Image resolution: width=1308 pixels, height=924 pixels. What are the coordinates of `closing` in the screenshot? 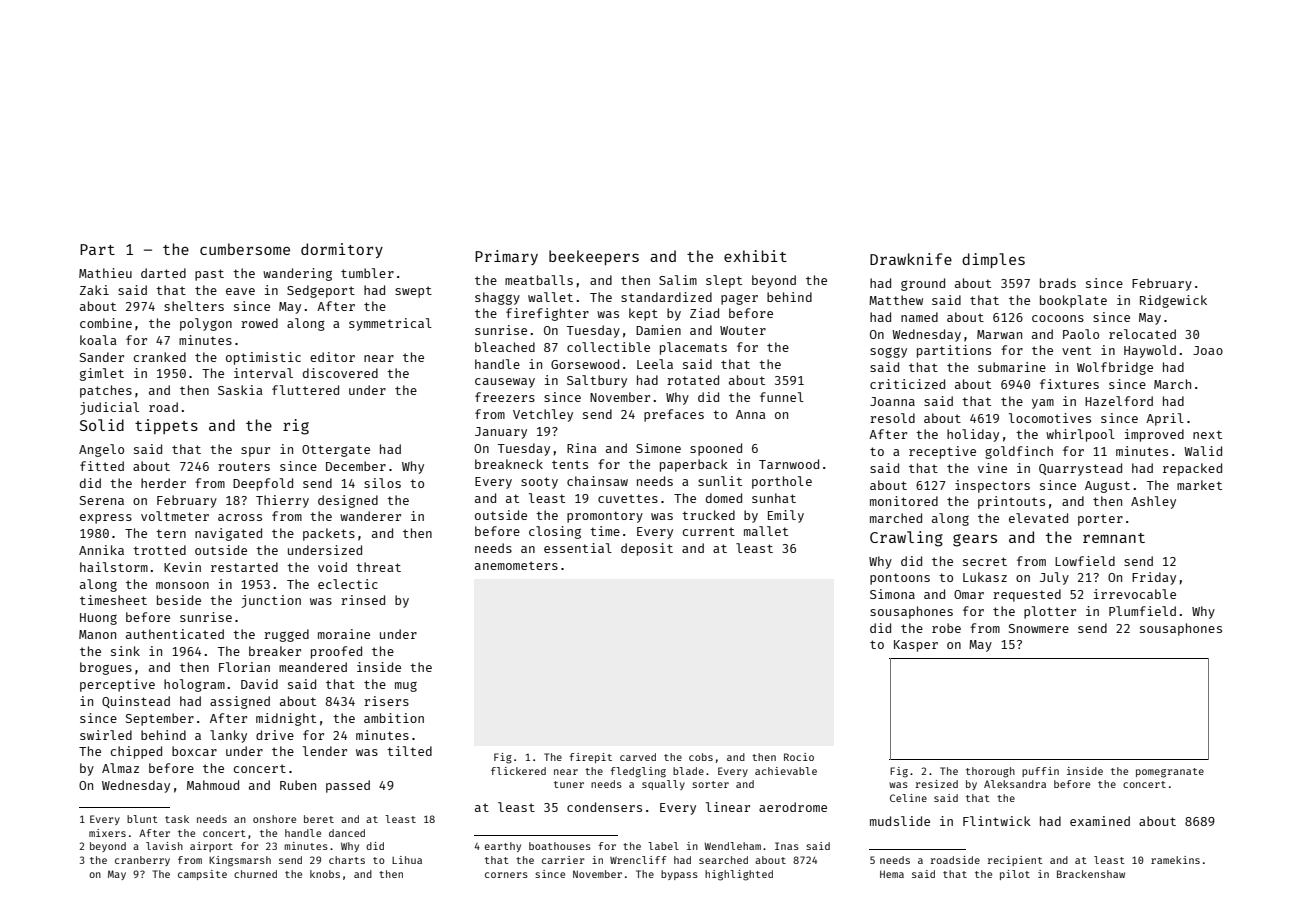 It's located at (555, 532).
